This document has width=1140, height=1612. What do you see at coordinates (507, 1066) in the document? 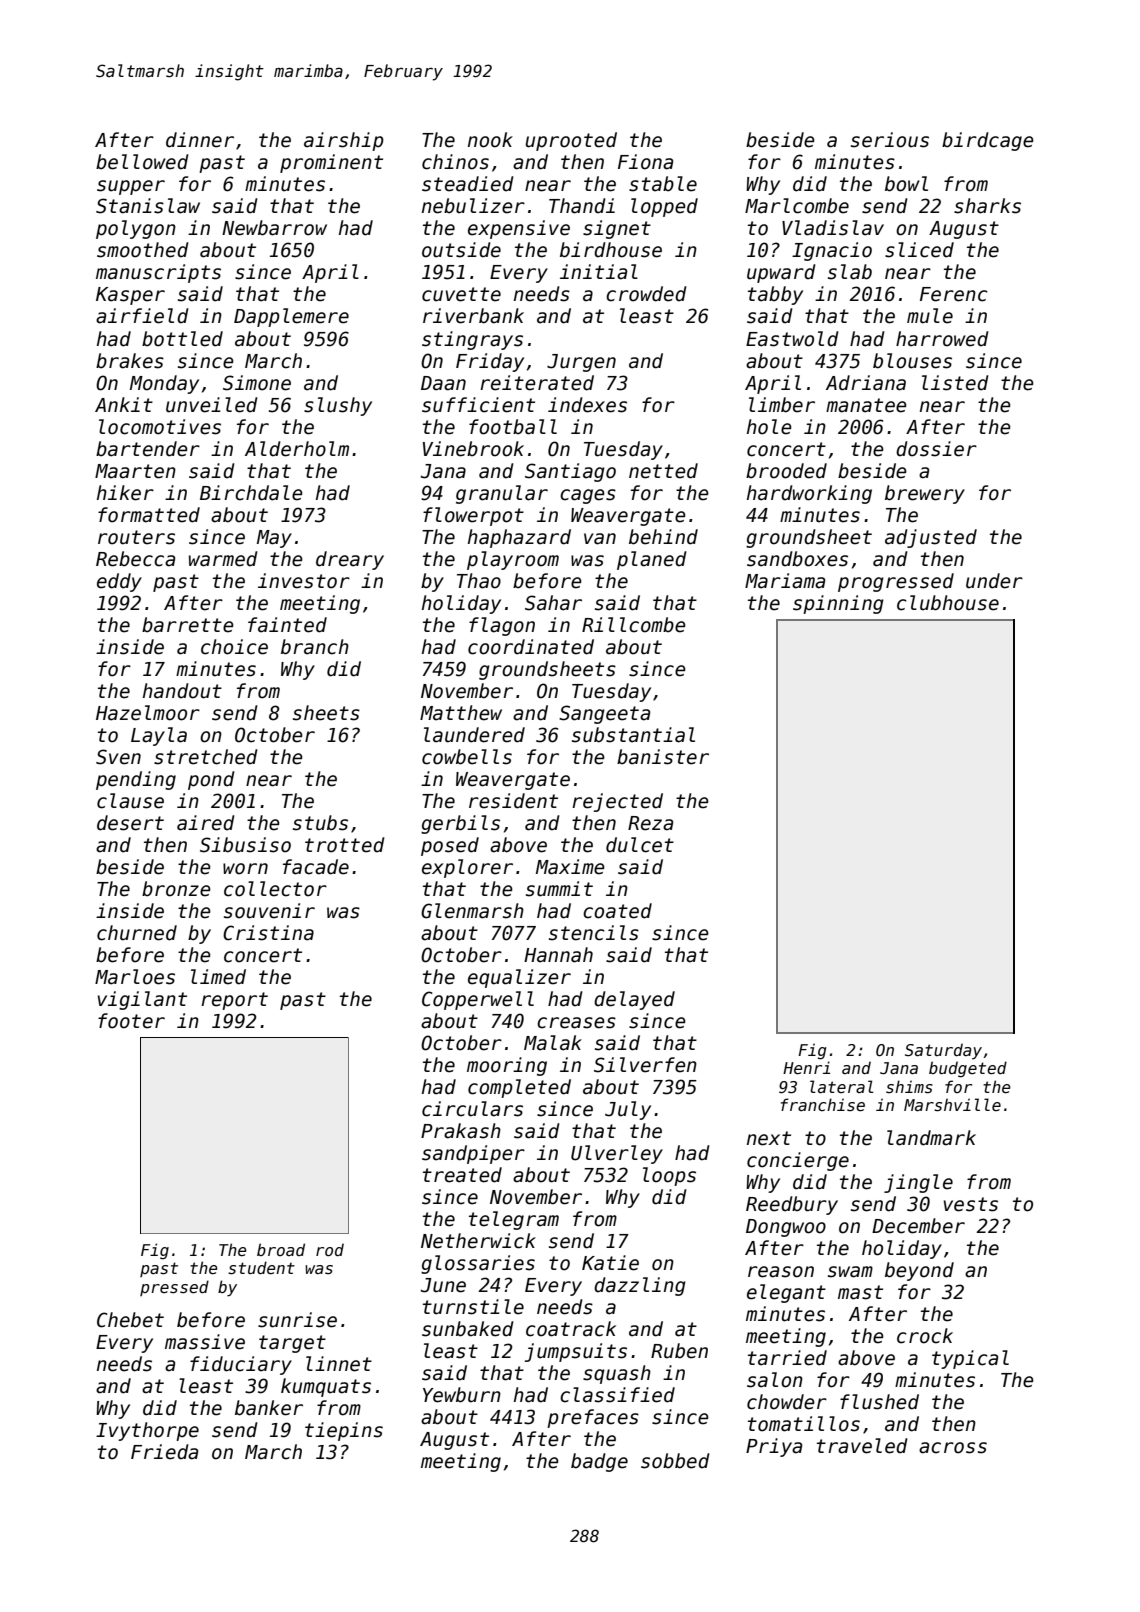
I see `mooring` at bounding box center [507, 1066].
